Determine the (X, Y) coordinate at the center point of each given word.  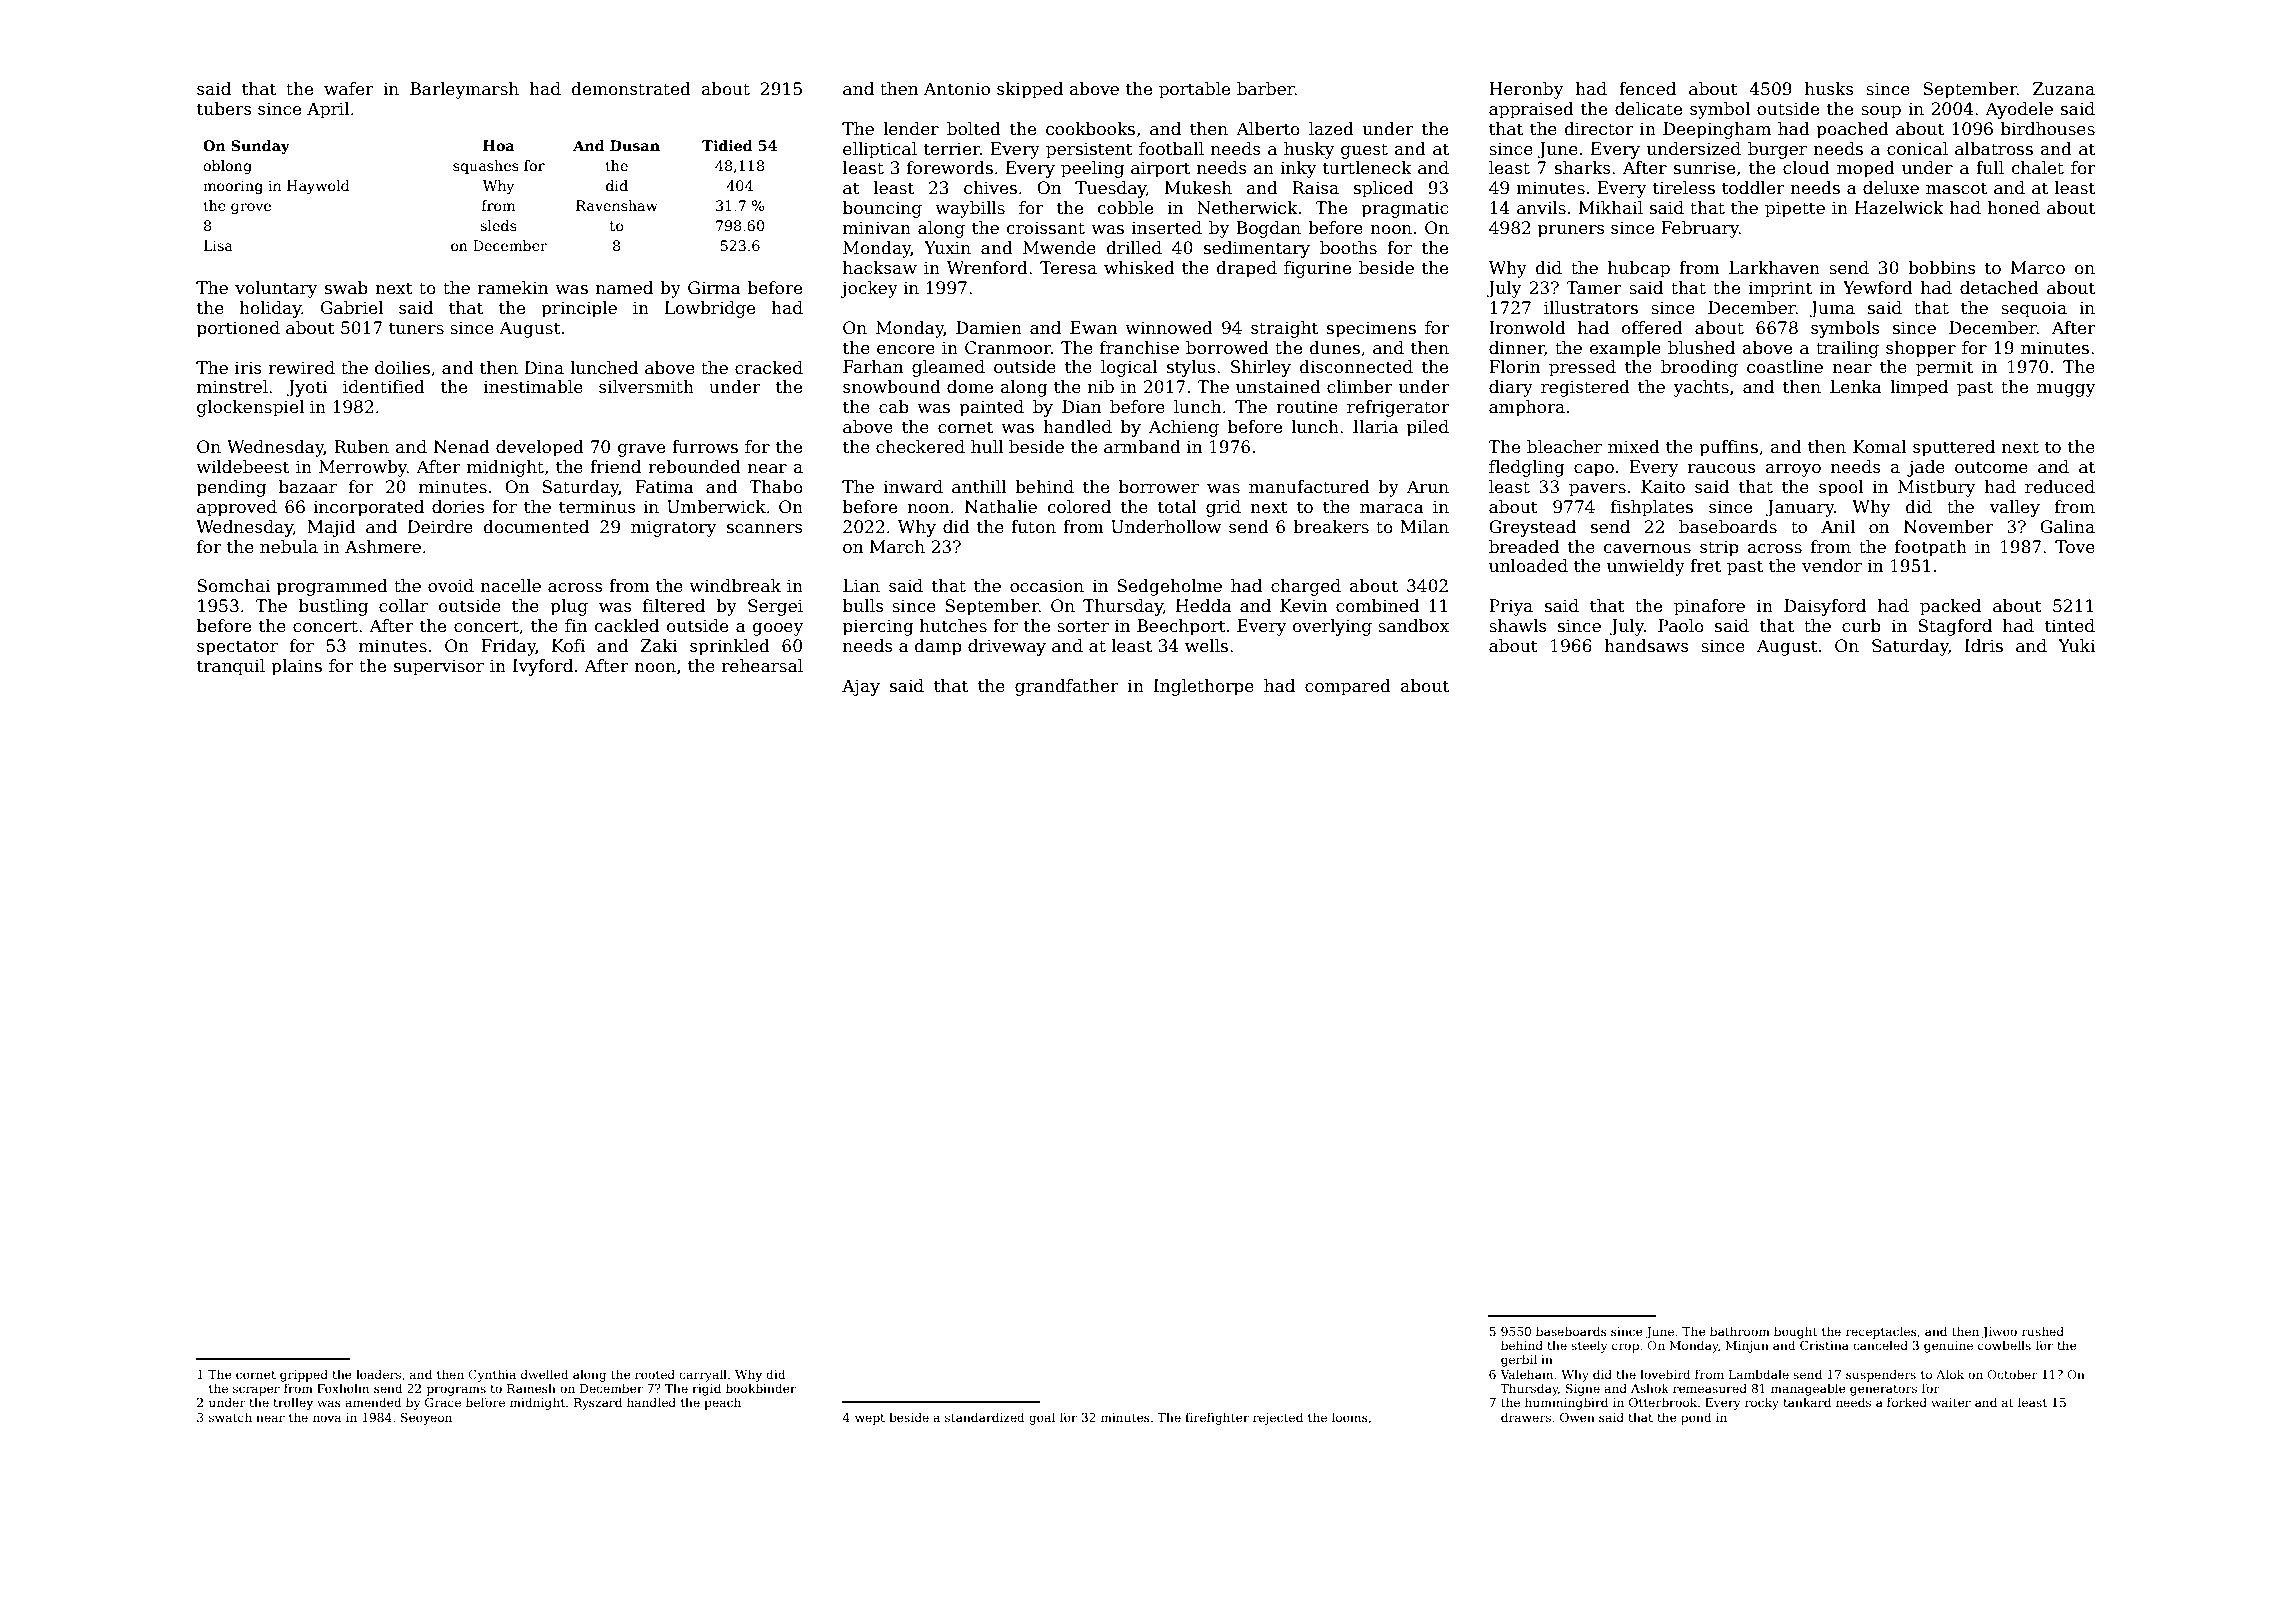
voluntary (276, 289)
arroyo (1793, 470)
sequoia (2034, 309)
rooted (655, 1374)
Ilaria (1375, 427)
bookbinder (761, 1388)
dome (970, 387)
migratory (673, 528)
